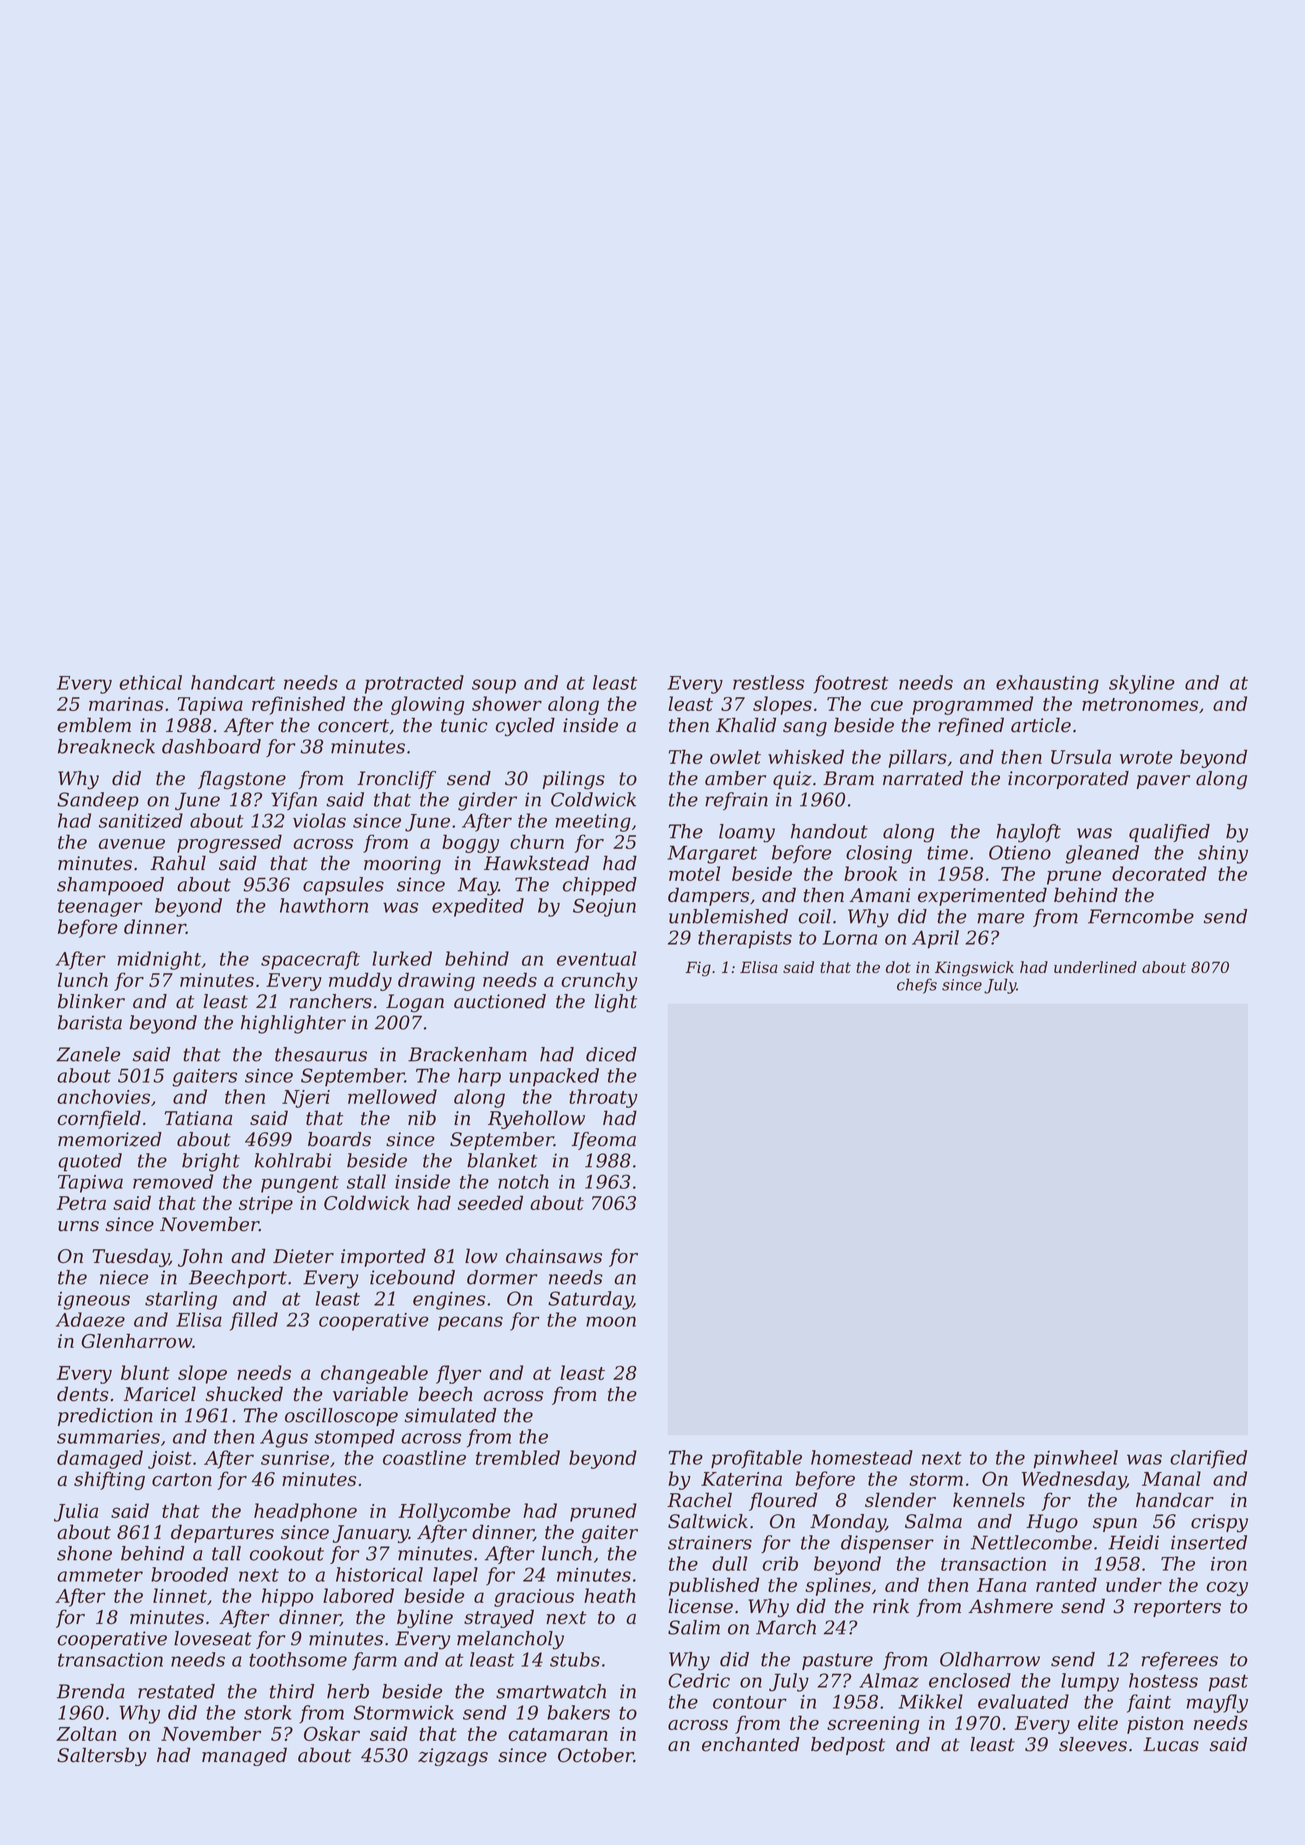 The image size is (1305, 1845). What do you see at coordinates (917, 986) in the screenshot?
I see `chefs` at bounding box center [917, 986].
